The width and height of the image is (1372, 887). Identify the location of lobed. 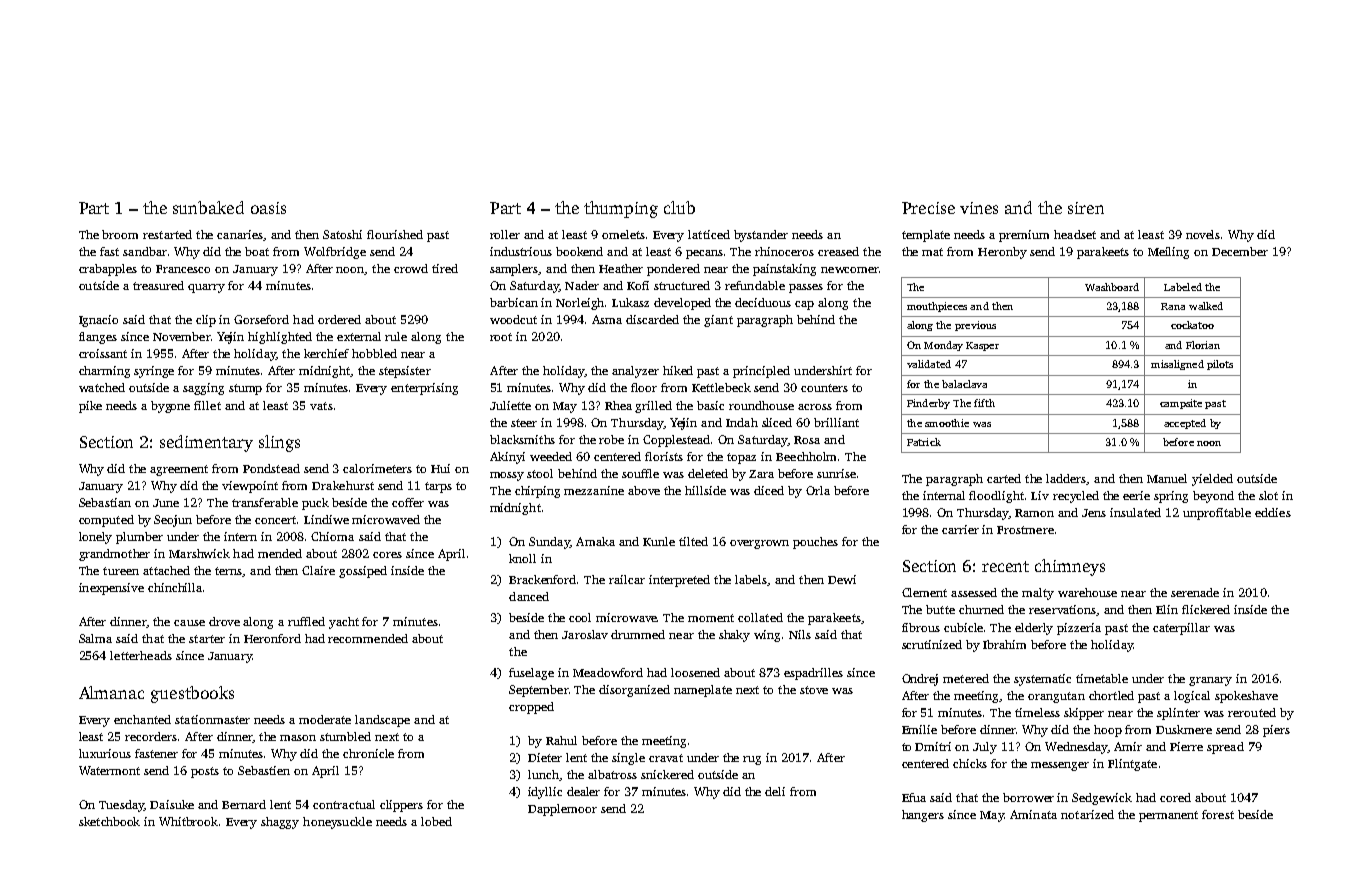
(436, 821).
